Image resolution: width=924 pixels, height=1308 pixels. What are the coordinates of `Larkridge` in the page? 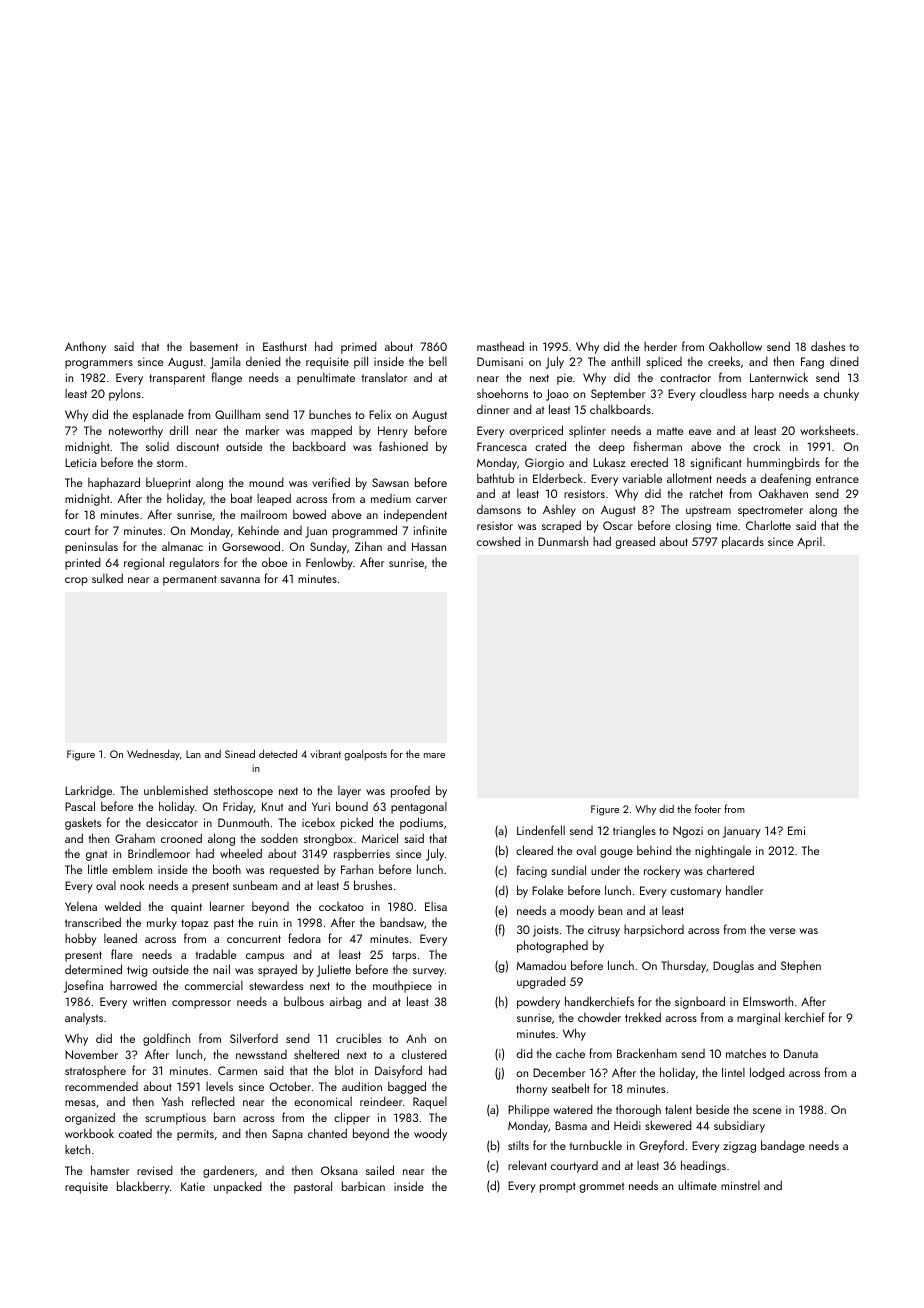 It's located at (88, 791).
